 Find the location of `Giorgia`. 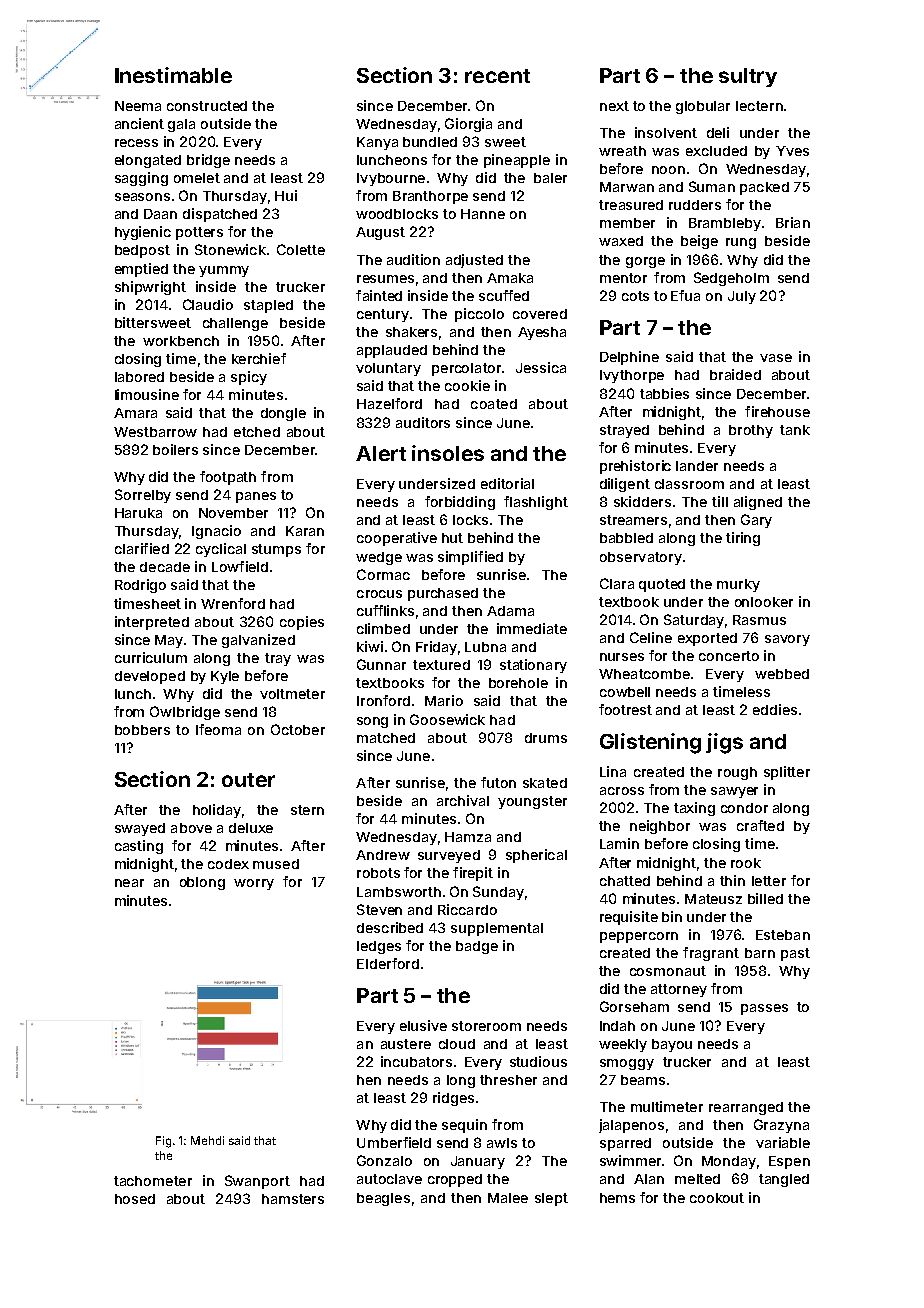

Giorgia is located at coordinates (468, 125).
